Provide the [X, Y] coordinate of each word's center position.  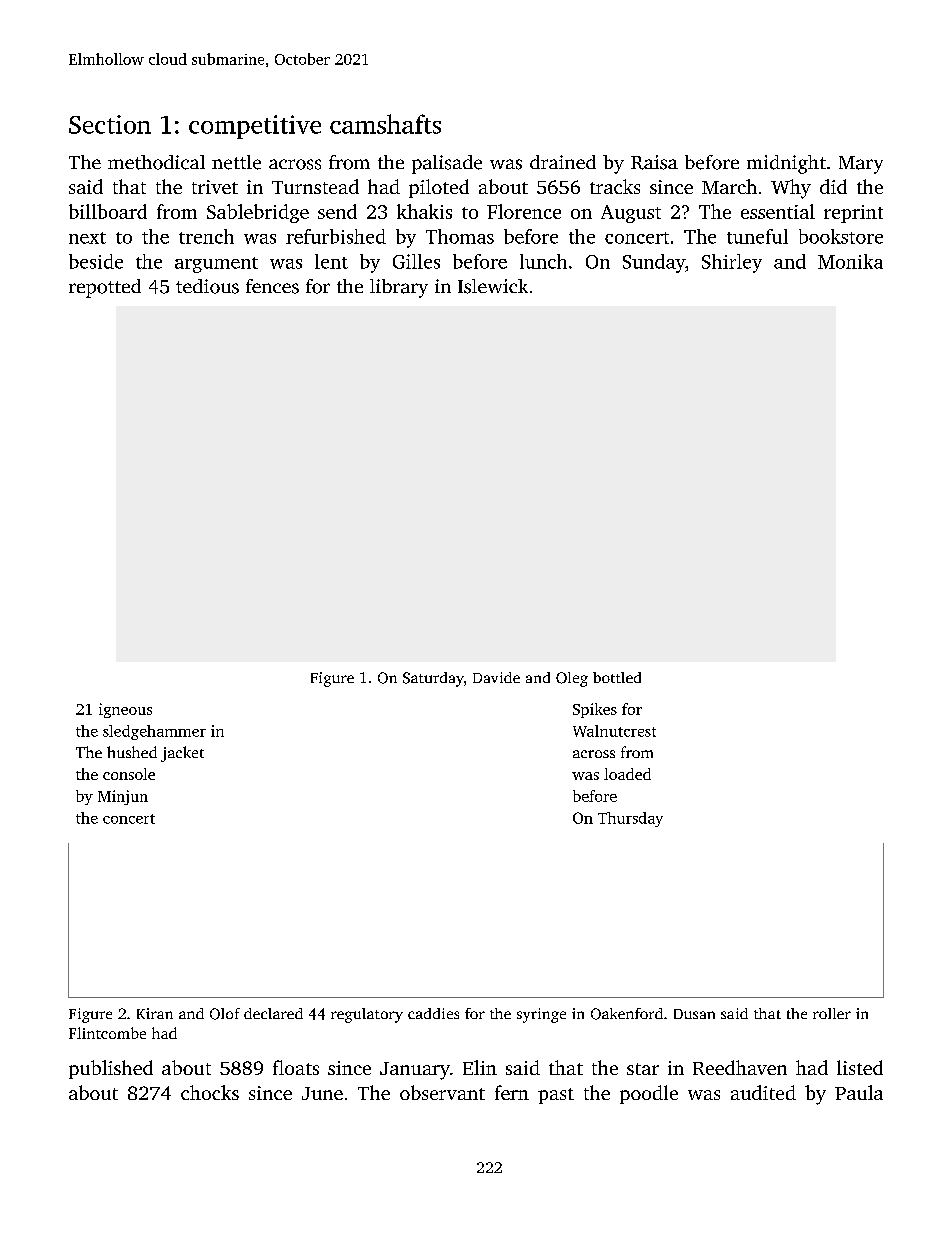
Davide [496, 677]
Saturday [433, 679]
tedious [207, 286]
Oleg [572, 679]
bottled [617, 677]
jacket [182, 754]
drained [563, 162]
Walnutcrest [614, 731]
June [322, 1093]
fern [512, 1092]
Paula [859, 1092]
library [399, 288]
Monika [850, 261]
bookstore [841, 236]
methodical [156, 162]
